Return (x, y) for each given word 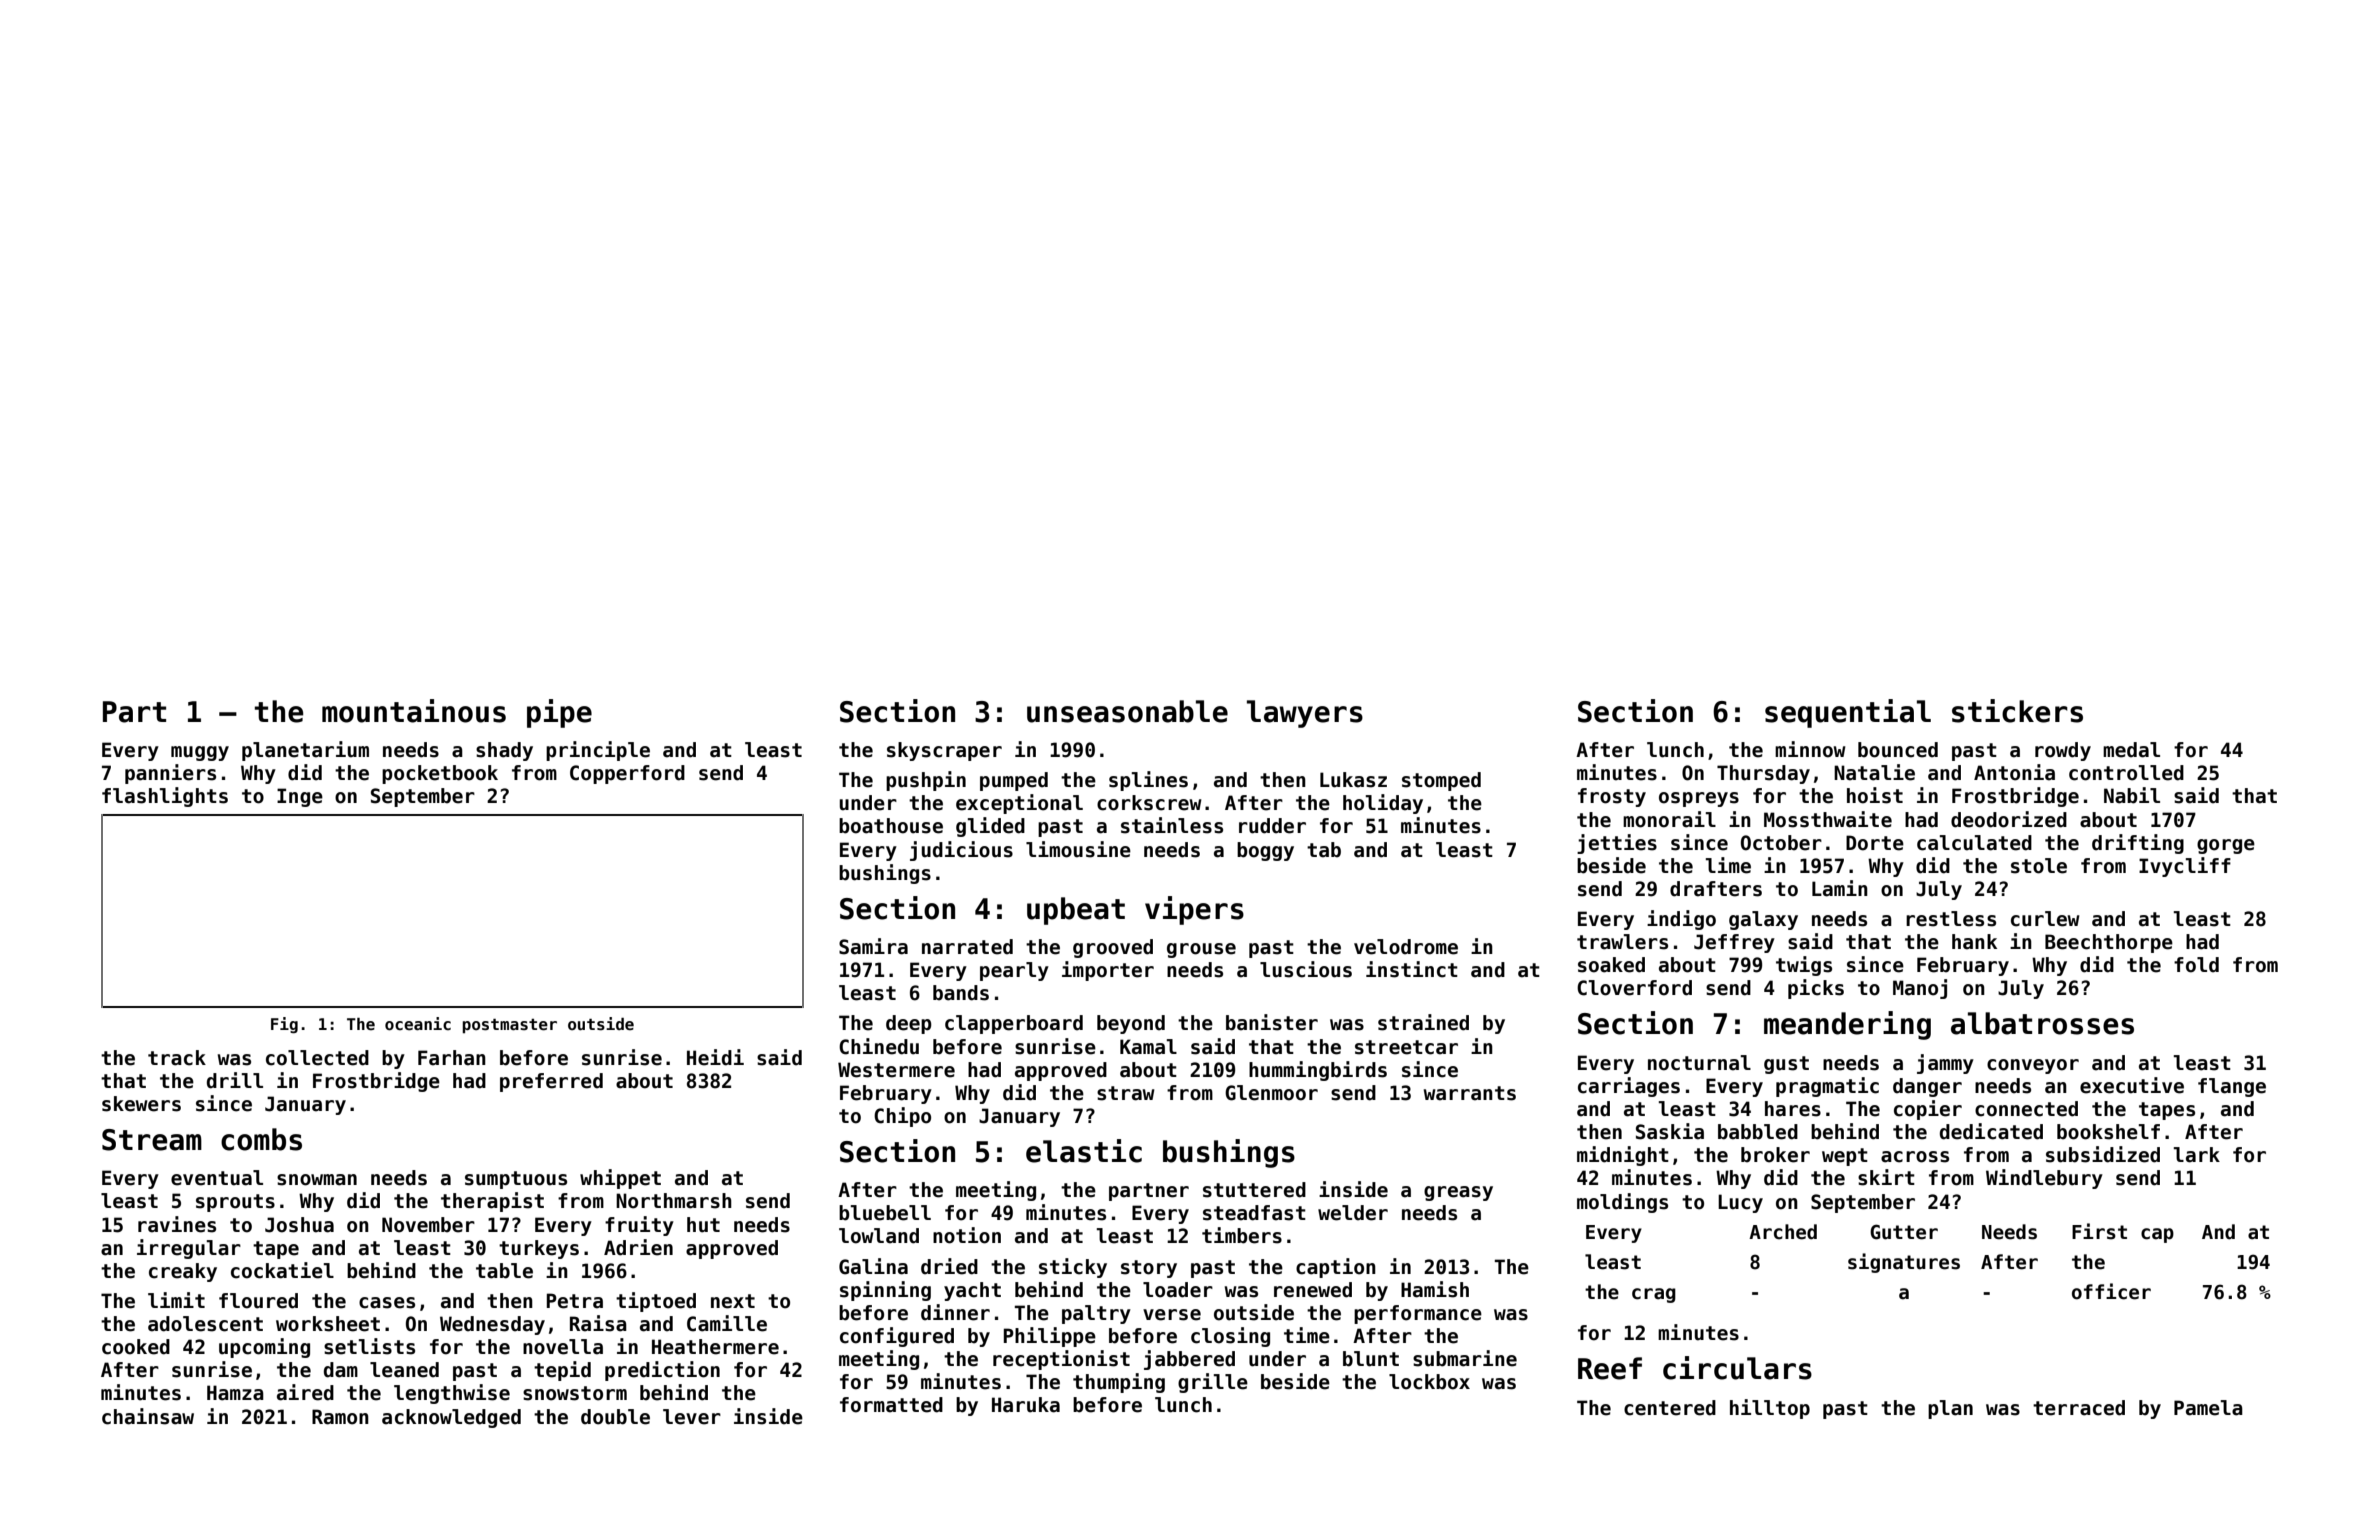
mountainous (414, 711)
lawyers (1305, 714)
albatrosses (2042, 1023)
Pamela (2208, 1408)
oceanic (418, 1024)
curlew (2045, 919)
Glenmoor (1271, 1093)
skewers (141, 1104)
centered (1670, 1408)
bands (961, 993)
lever (692, 1417)
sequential (1848, 713)
